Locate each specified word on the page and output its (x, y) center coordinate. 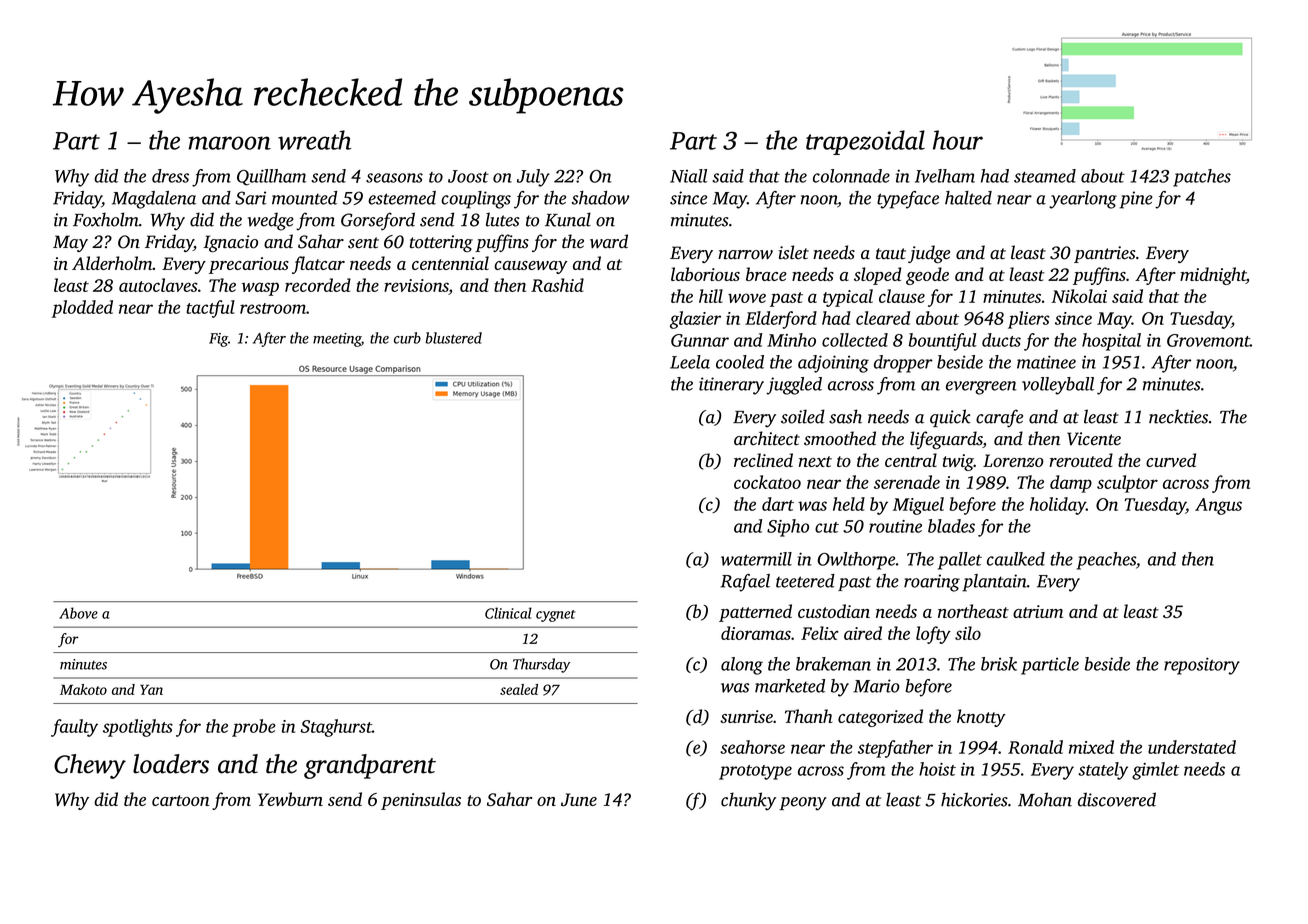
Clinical (508, 613)
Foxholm (106, 219)
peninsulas (421, 801)
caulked (1016, 559)
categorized (880, 718)
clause (902, 296)
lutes (503, 219)
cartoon (181, 800)
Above (78, 613)
